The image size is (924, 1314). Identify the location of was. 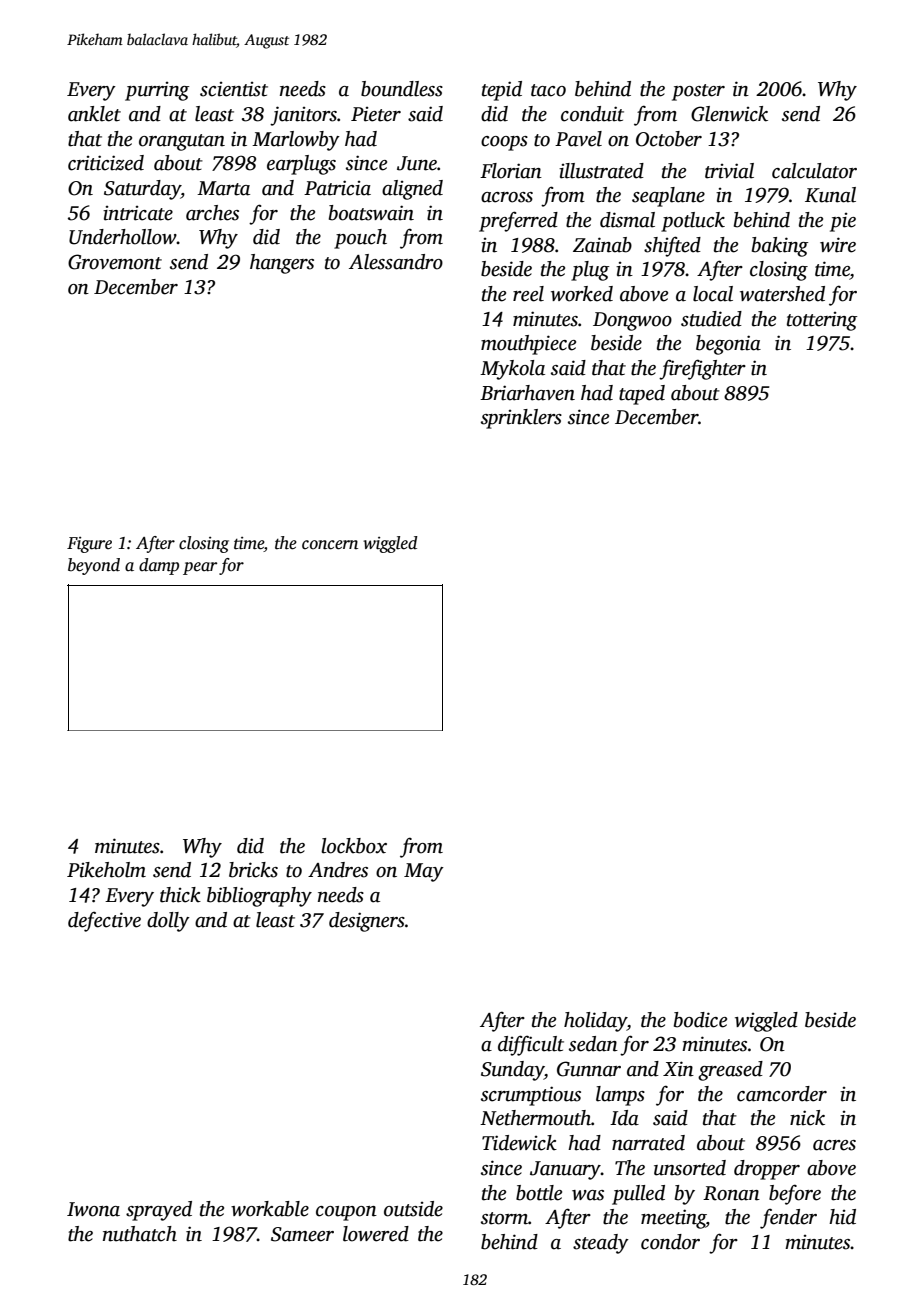
(588, 1195).
